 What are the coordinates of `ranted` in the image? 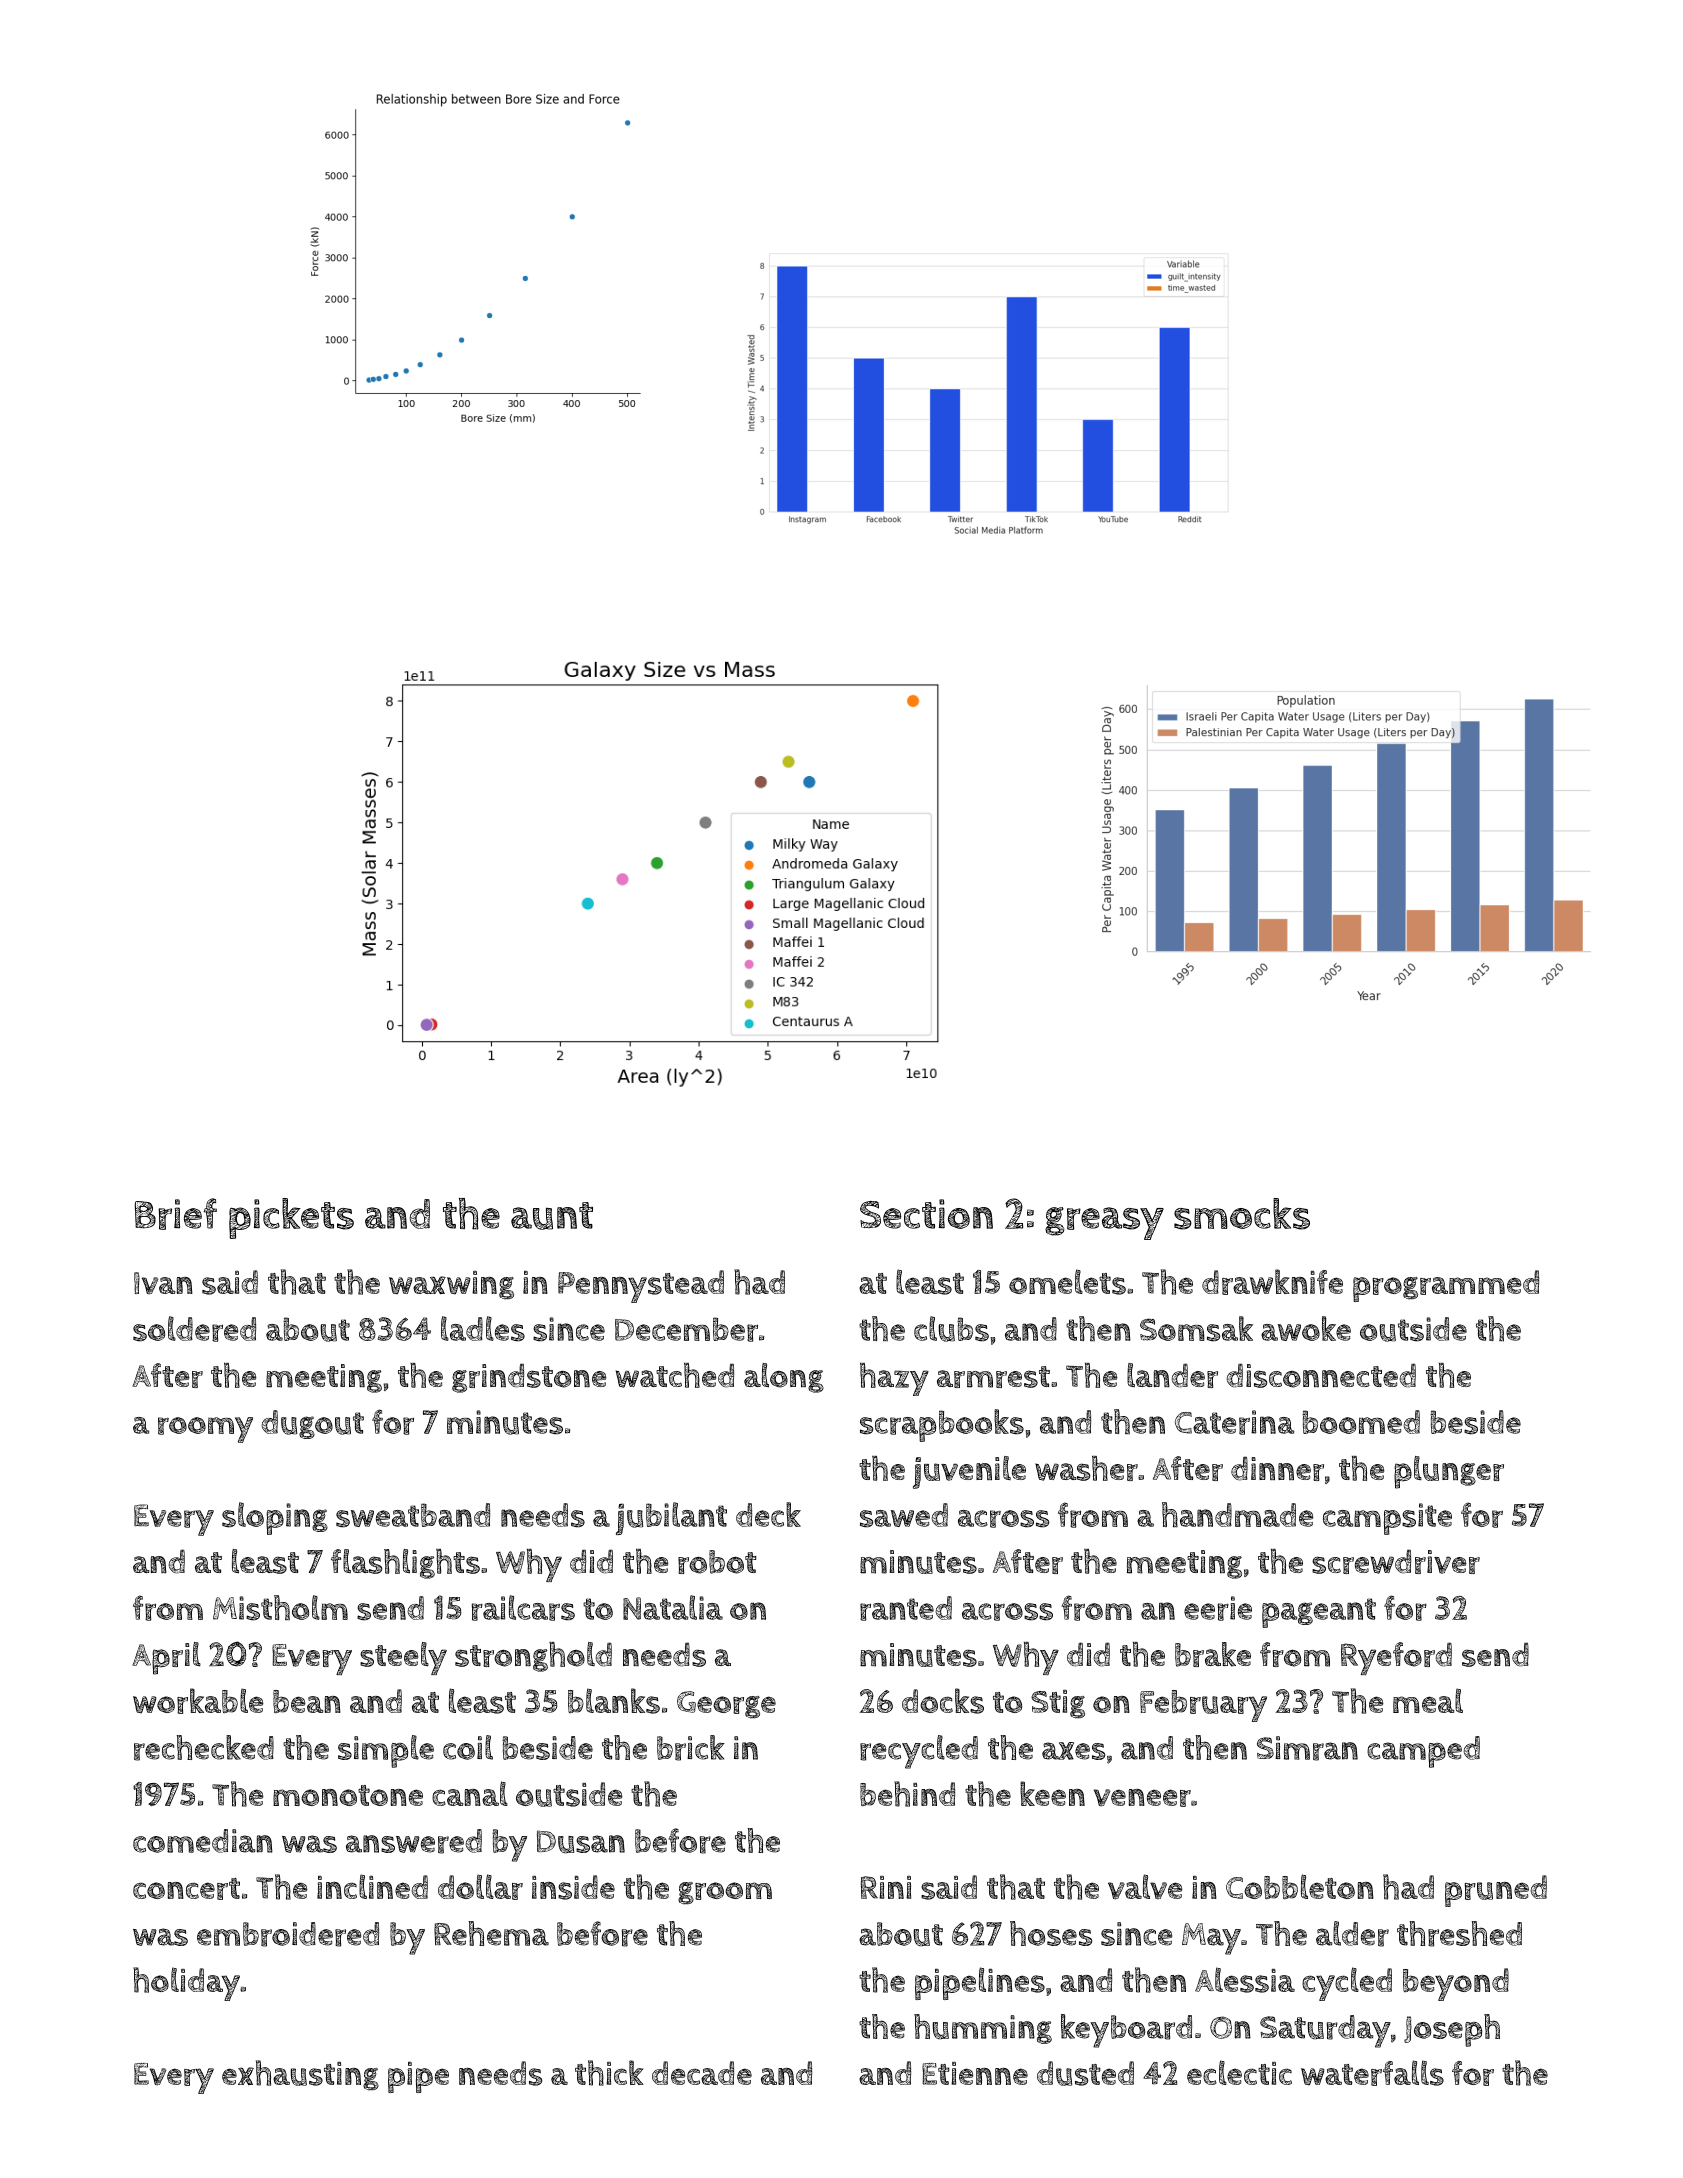 It's located at (906, 1608).
